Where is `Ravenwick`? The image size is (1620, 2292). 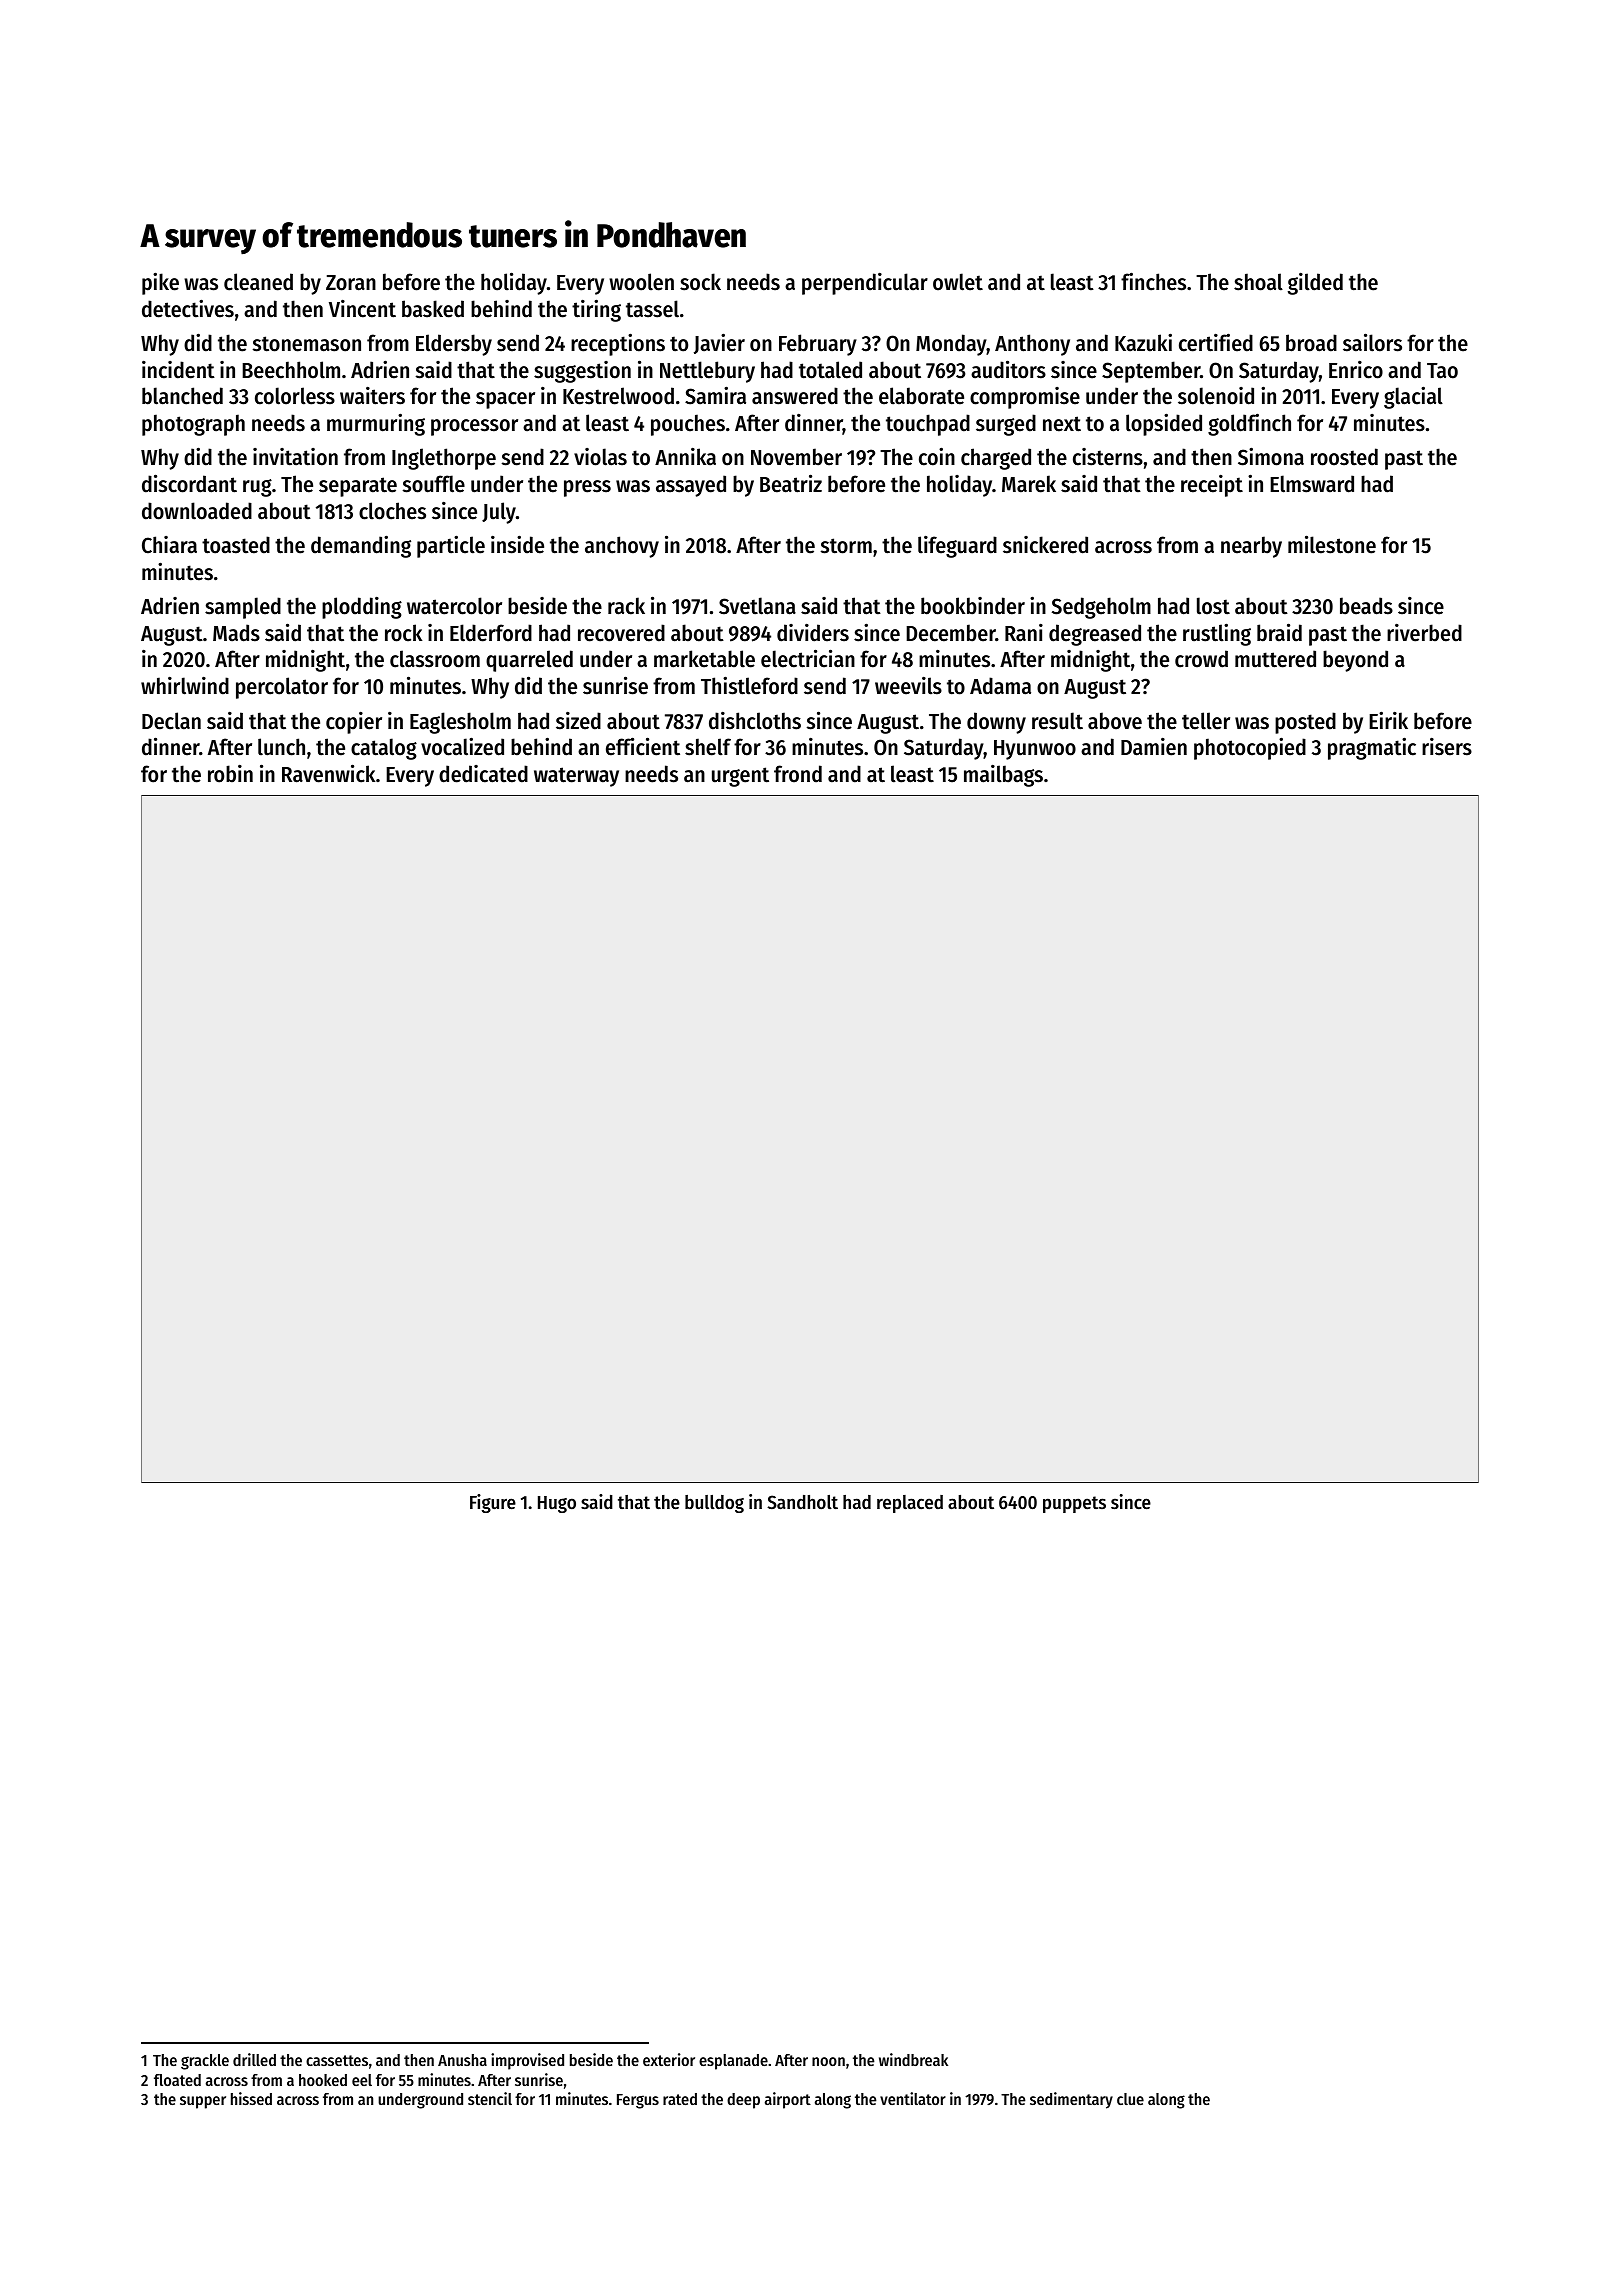
Ravenwick is located at coordinates (328, 773).
